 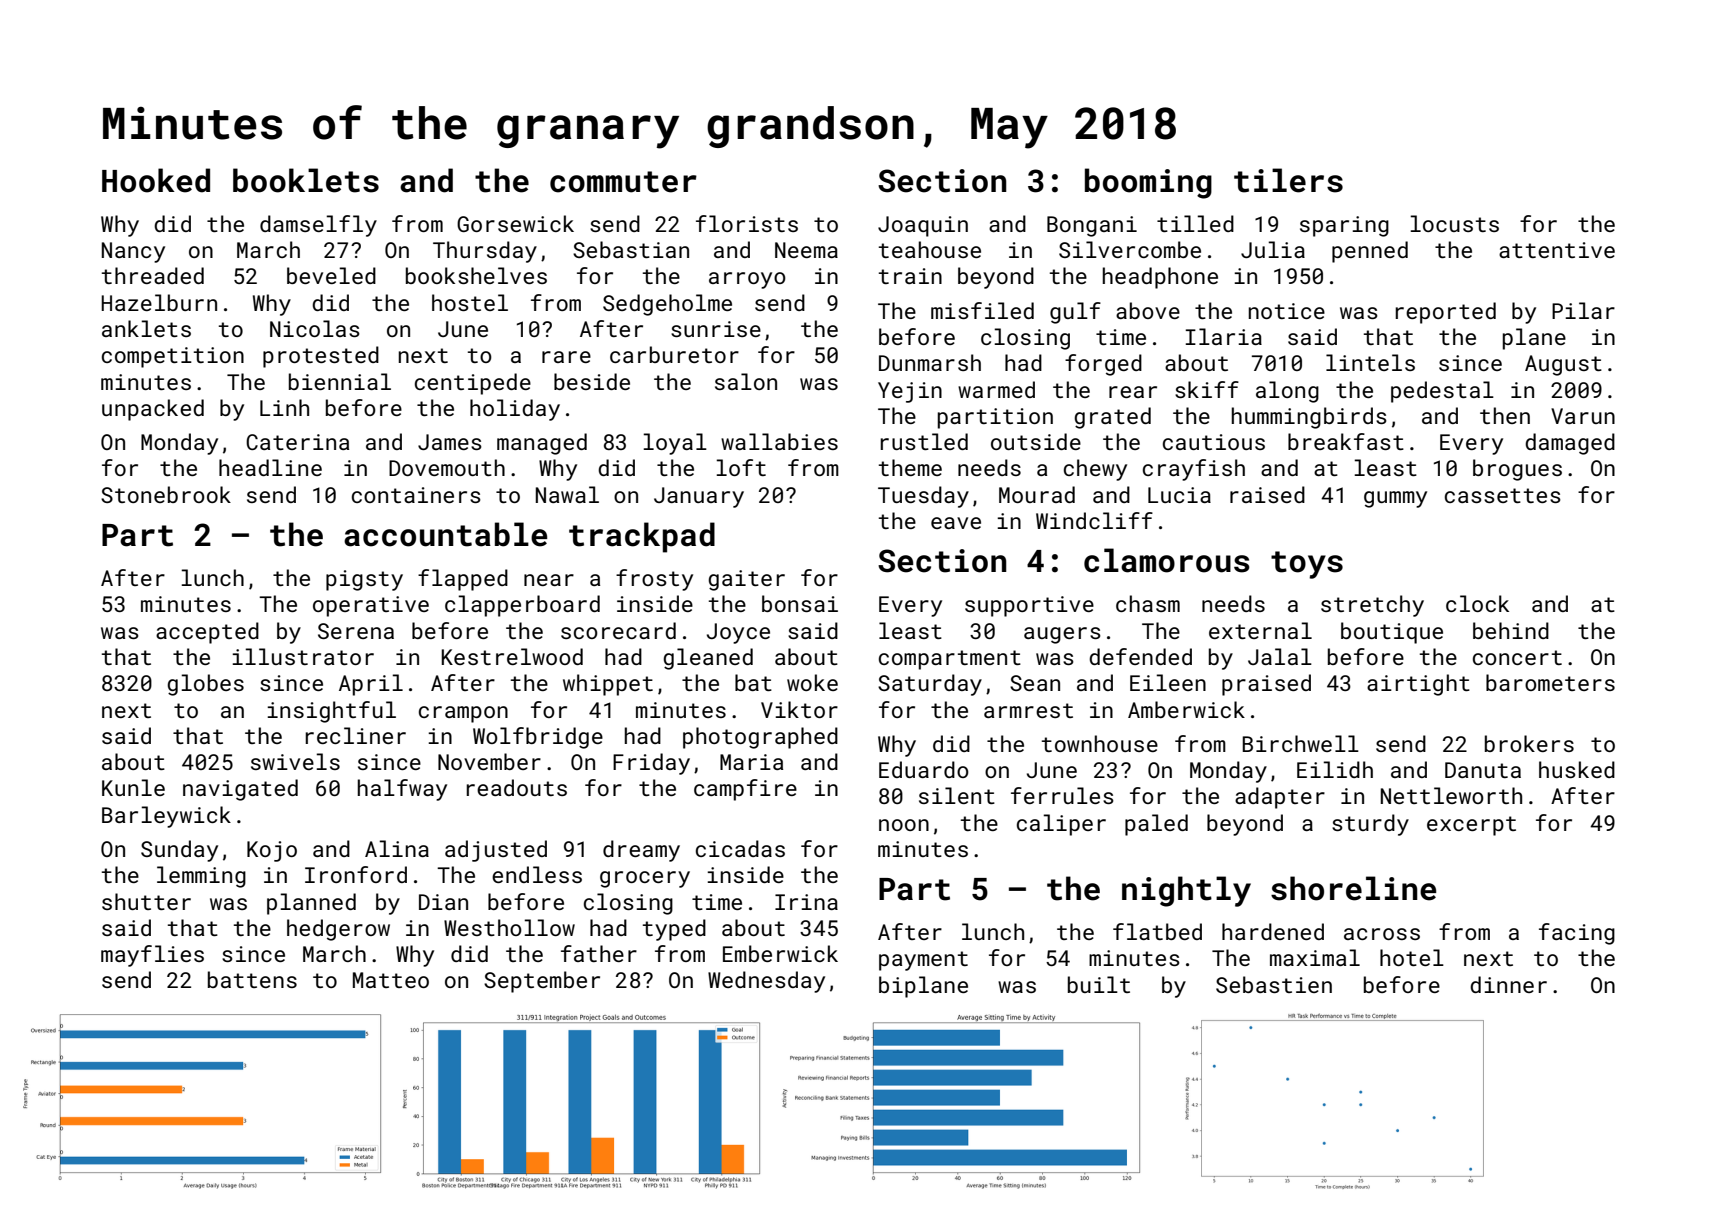 I want to click on pigsty, so click(x=364, y=580).
